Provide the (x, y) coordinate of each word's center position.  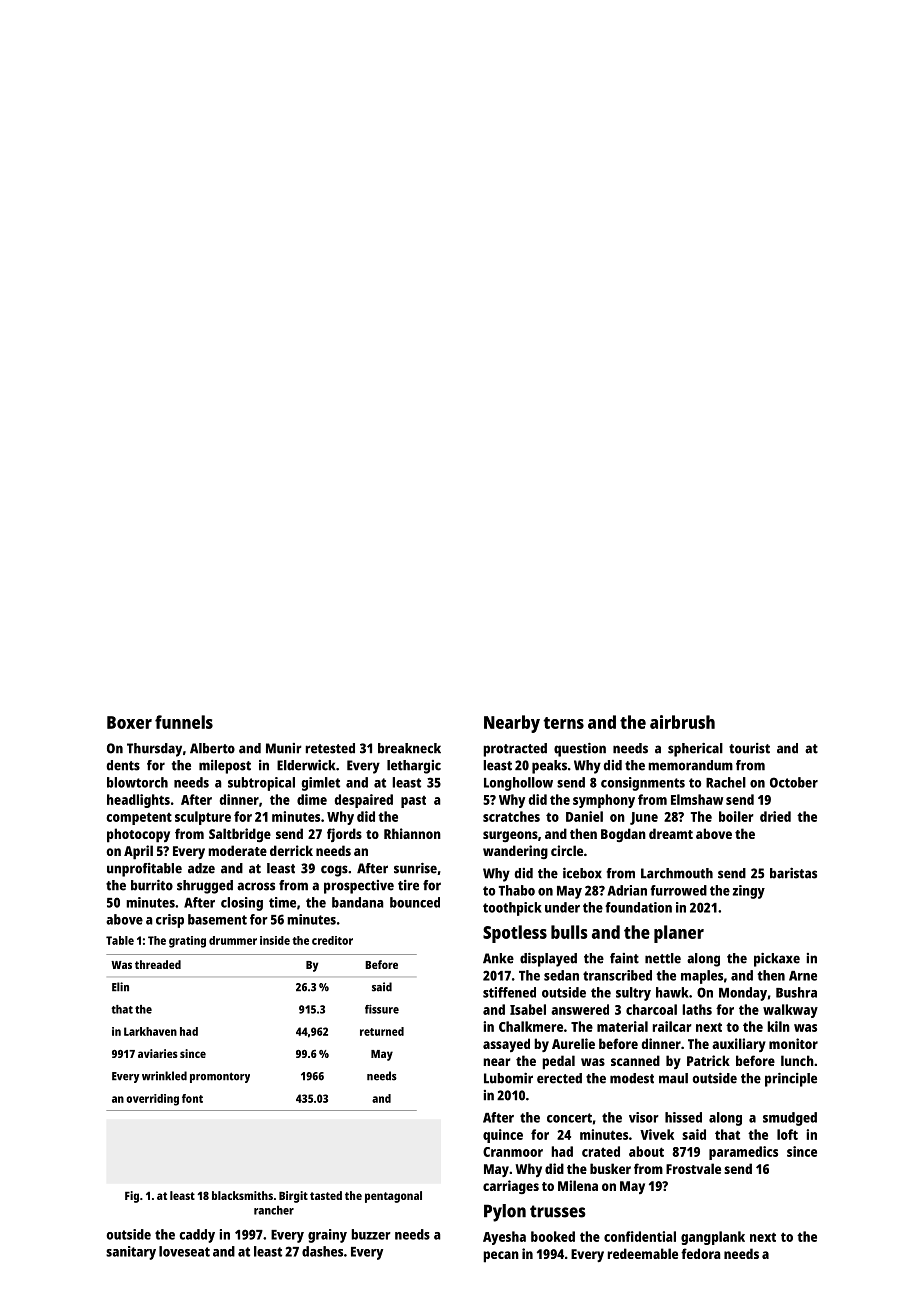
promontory (220, 1077)
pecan (501, 1257)
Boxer (129, 722)
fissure (382, 1009)
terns (563, 723)
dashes (322, 1251)
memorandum (690, 765)
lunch (797, 1060)
